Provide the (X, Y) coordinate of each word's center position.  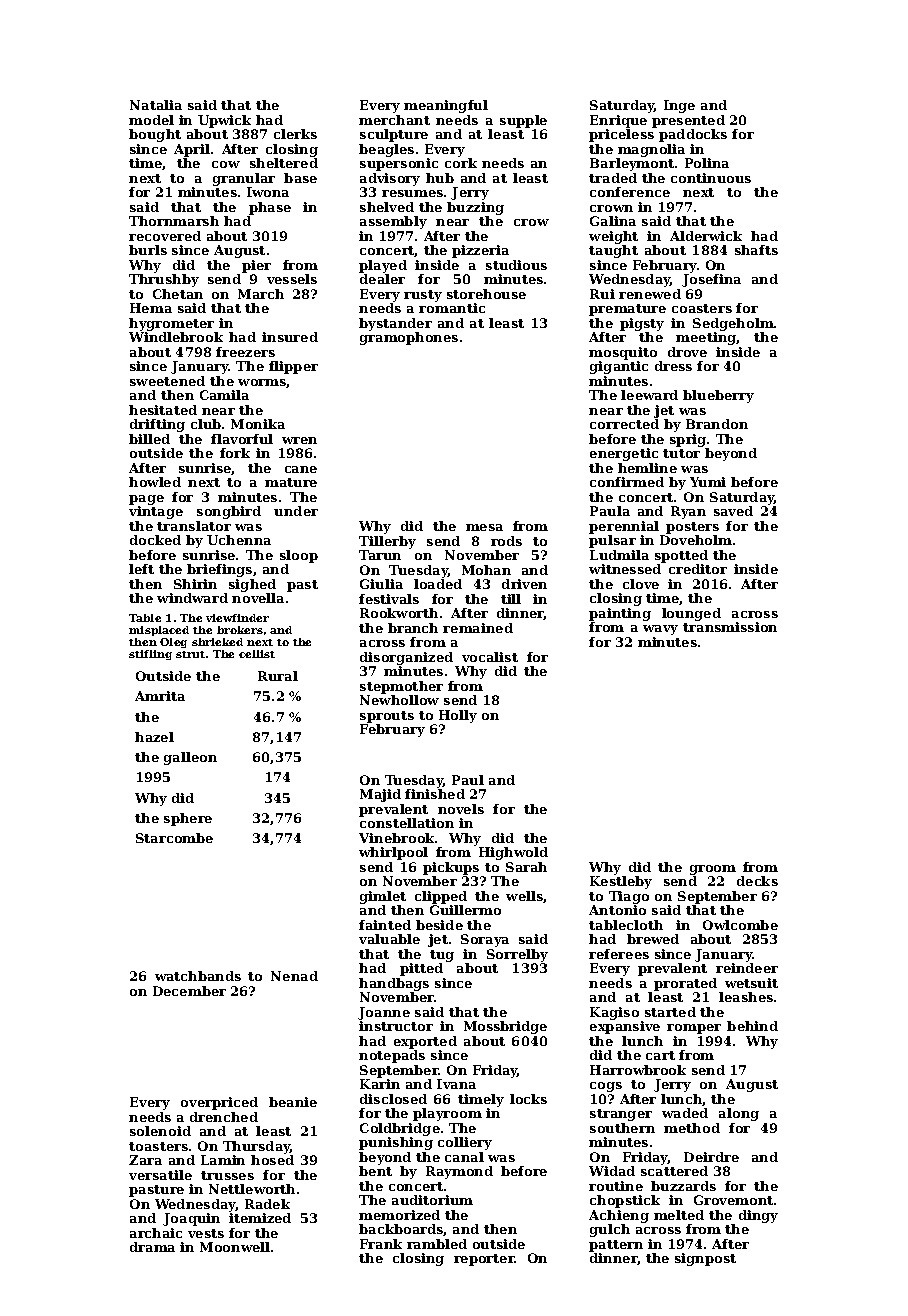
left (141, 569)
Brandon (717, 424)
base (300, 178)
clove (641, 584)
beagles (386, 150)
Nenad (294, 976)
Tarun (380, 555)
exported (425, 1042)
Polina (707, 163)
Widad (612, 1171)
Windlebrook (176, 337)
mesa (484, 527)
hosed (272, 1160)
